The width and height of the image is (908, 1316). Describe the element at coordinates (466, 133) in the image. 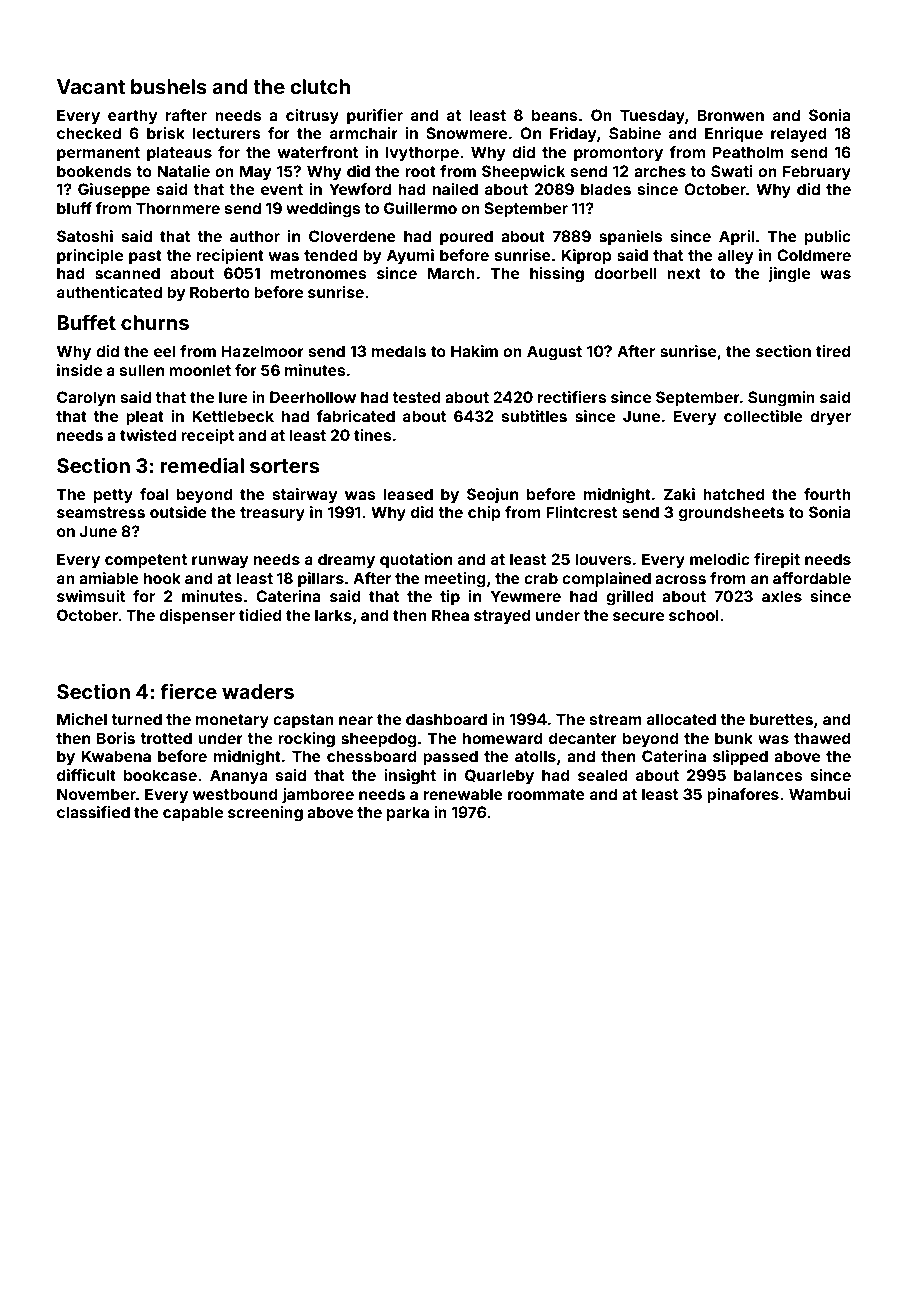

I see `Snowmere` at that location.
